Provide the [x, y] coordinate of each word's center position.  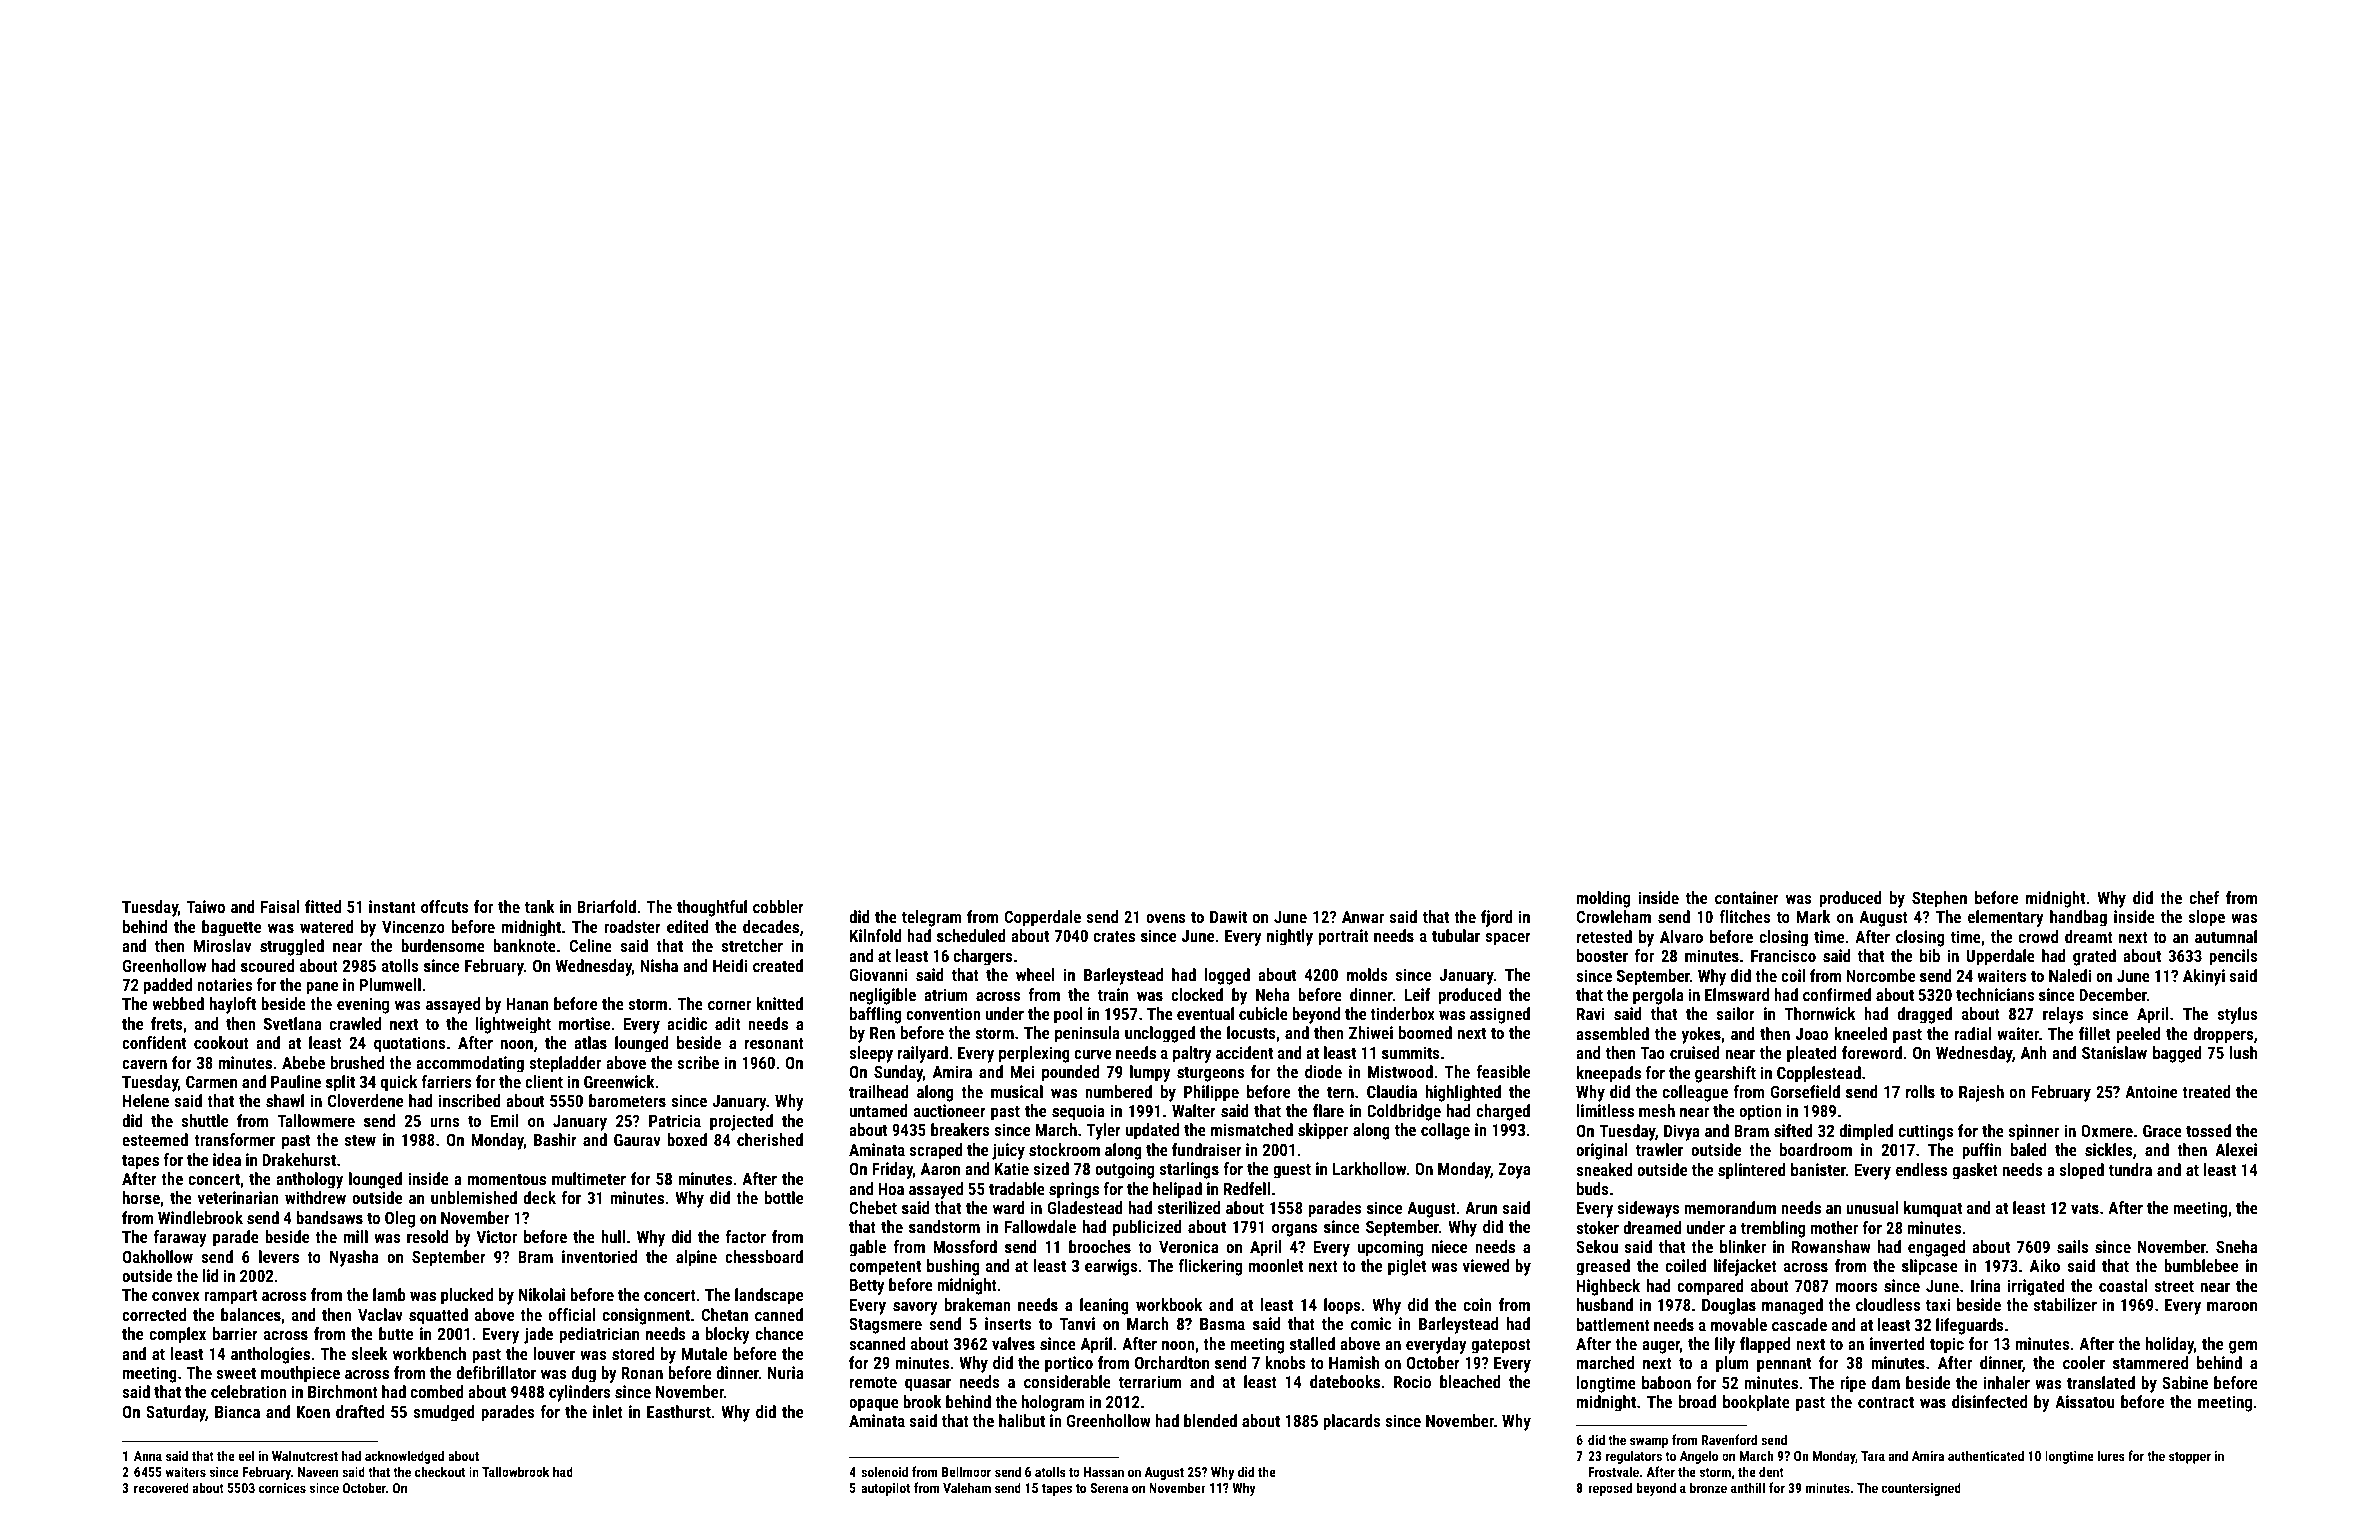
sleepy [871, 1054]
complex [178, 1335]
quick [399, 1083]
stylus [2237, 1015]
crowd [2038, 936]
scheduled [971, 935]
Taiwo [205, 906]
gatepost [1501, 1346]
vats [2085, 1208]
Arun [1481, 1208]
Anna [148, 1456]
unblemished [474, 1197]
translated [2101, 1382]
